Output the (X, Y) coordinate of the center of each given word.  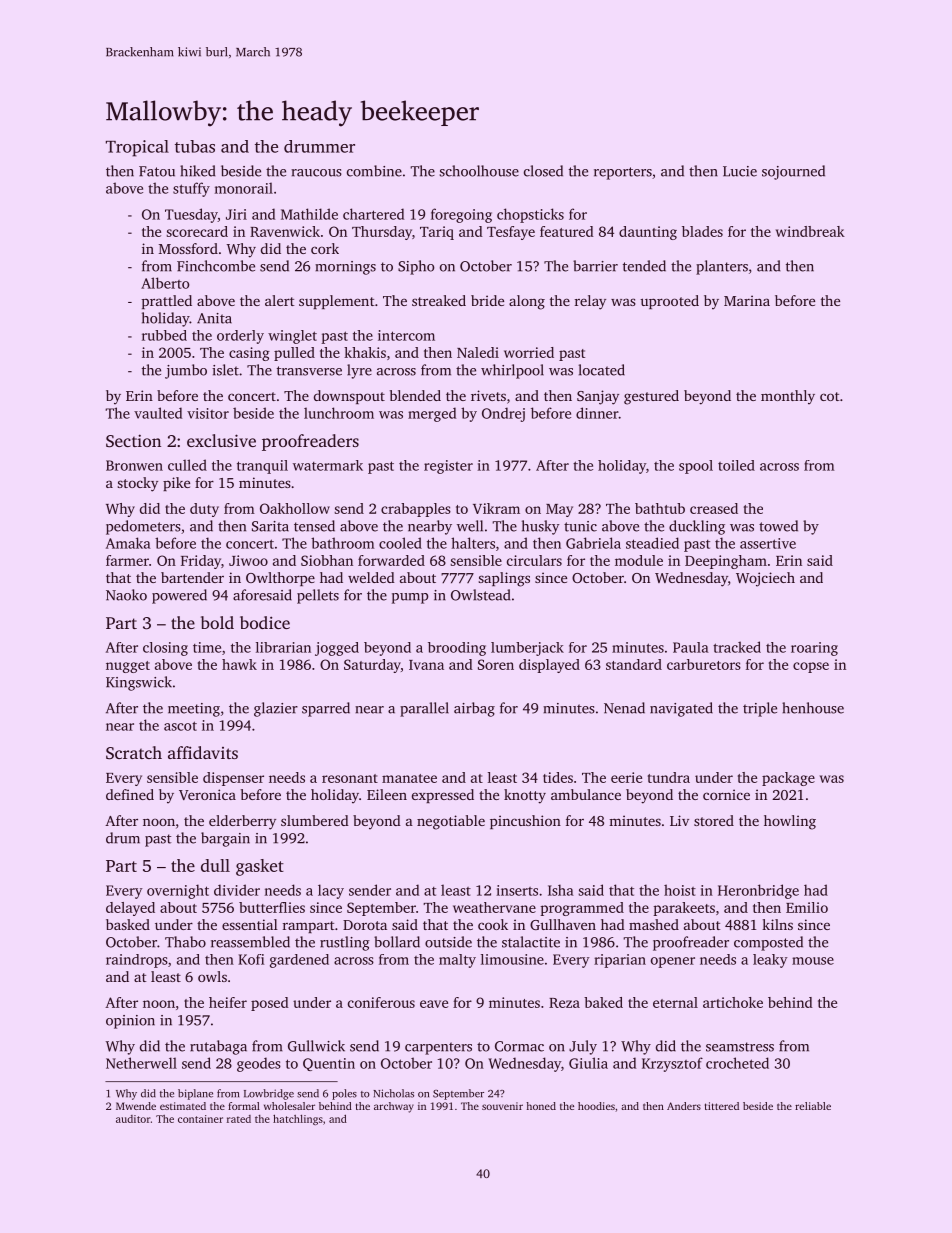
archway (394, 1107)
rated (239, 1119)
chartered (373, 214)
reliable (813, 1106)
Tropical (137, 148)
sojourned (793, 172)
